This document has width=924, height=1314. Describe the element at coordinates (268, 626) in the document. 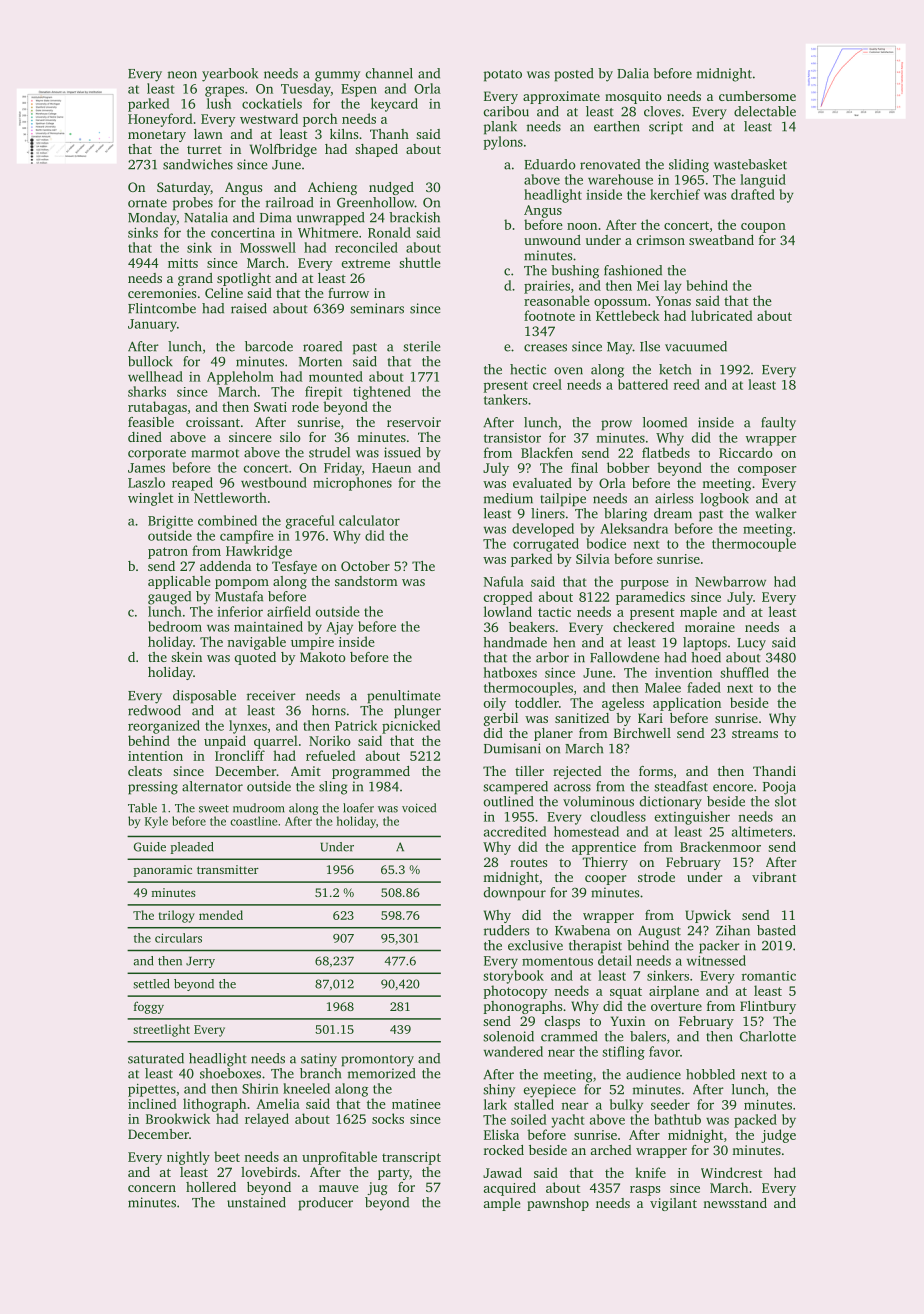

I see `maintained` at that location.
